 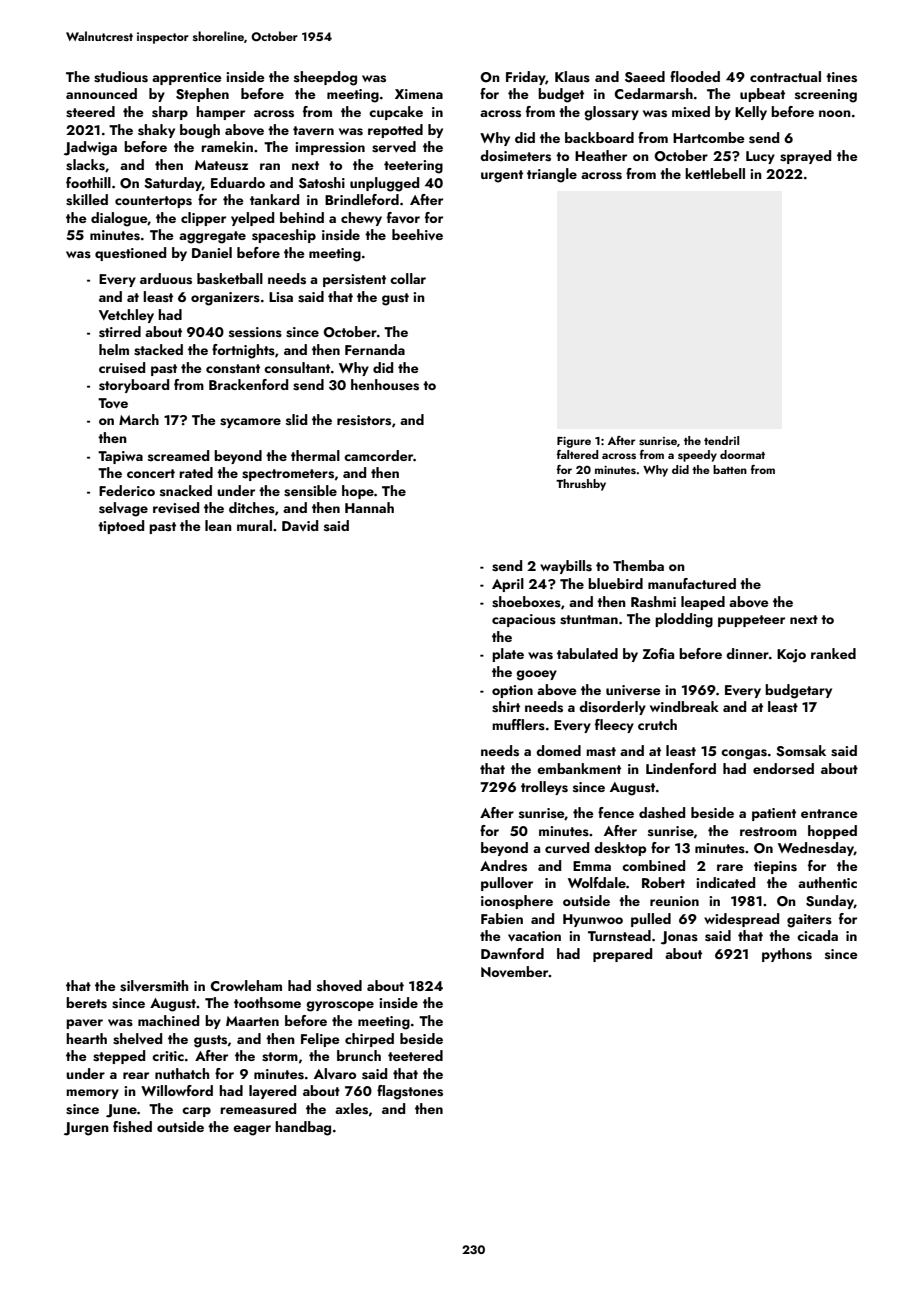 What do you see at coordinates (525, 78) in the screenshot?
I see `Friday` at bounding box center [525, 78].
